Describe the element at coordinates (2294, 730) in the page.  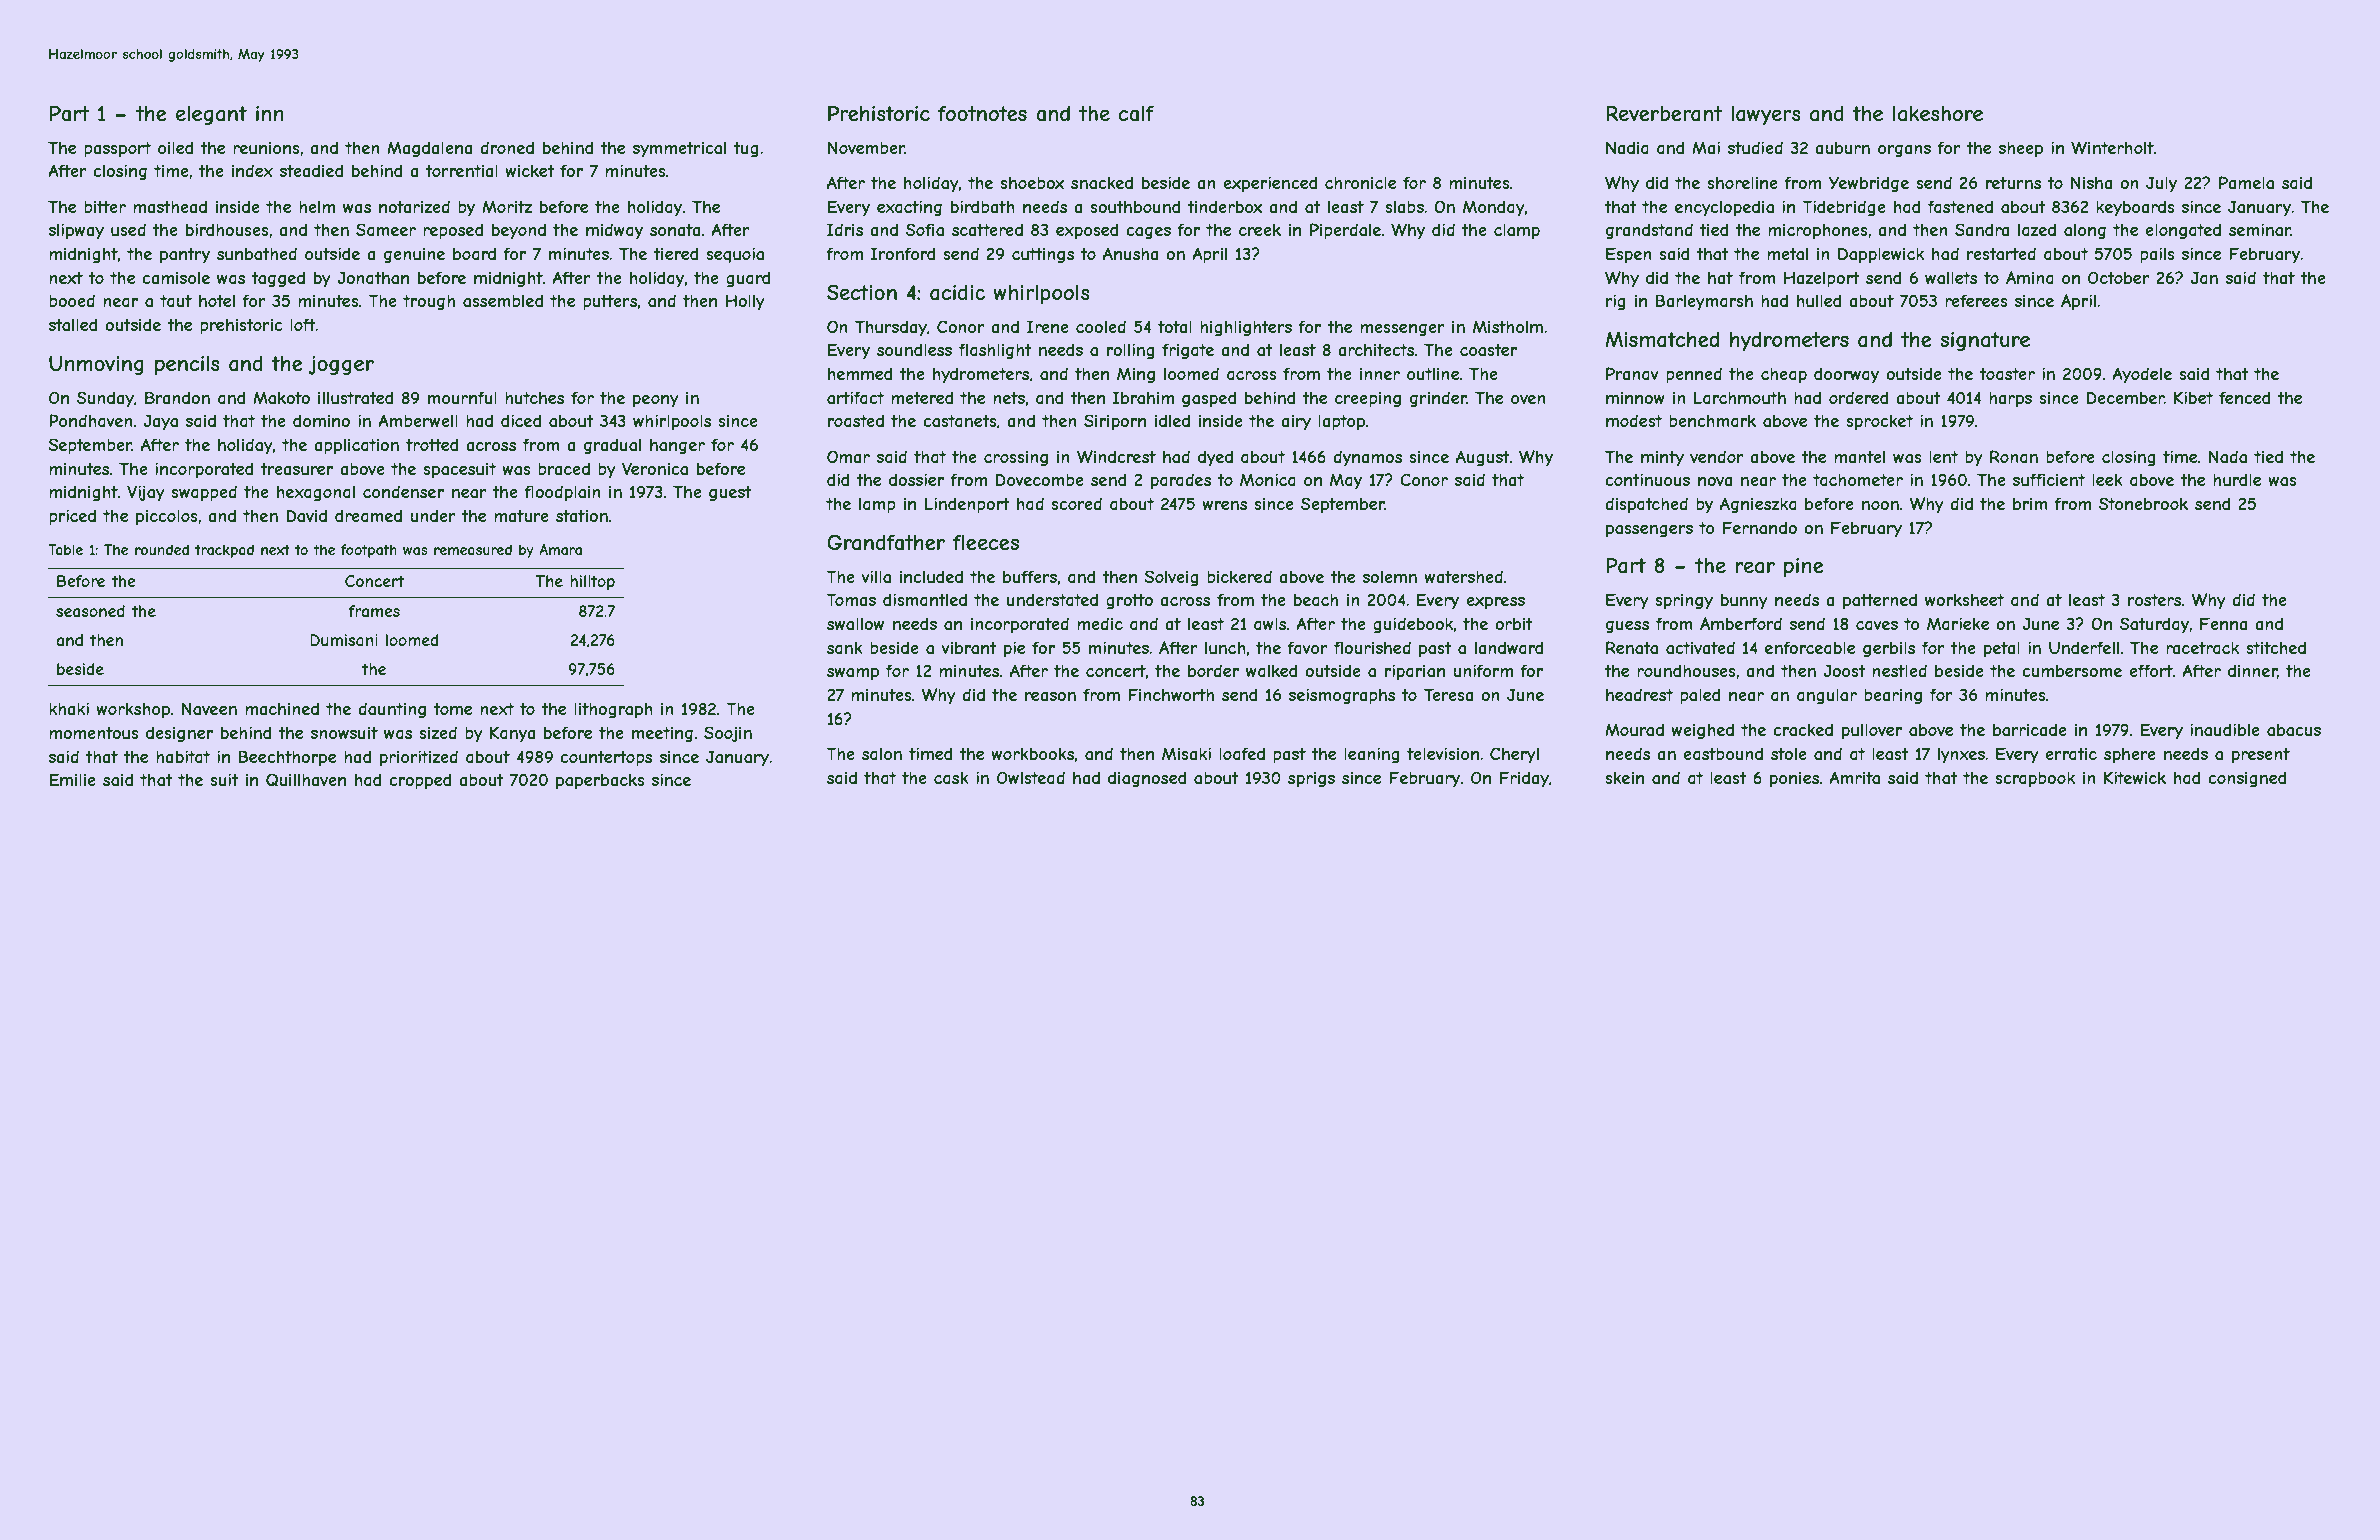
I see `abacus` at that location.
